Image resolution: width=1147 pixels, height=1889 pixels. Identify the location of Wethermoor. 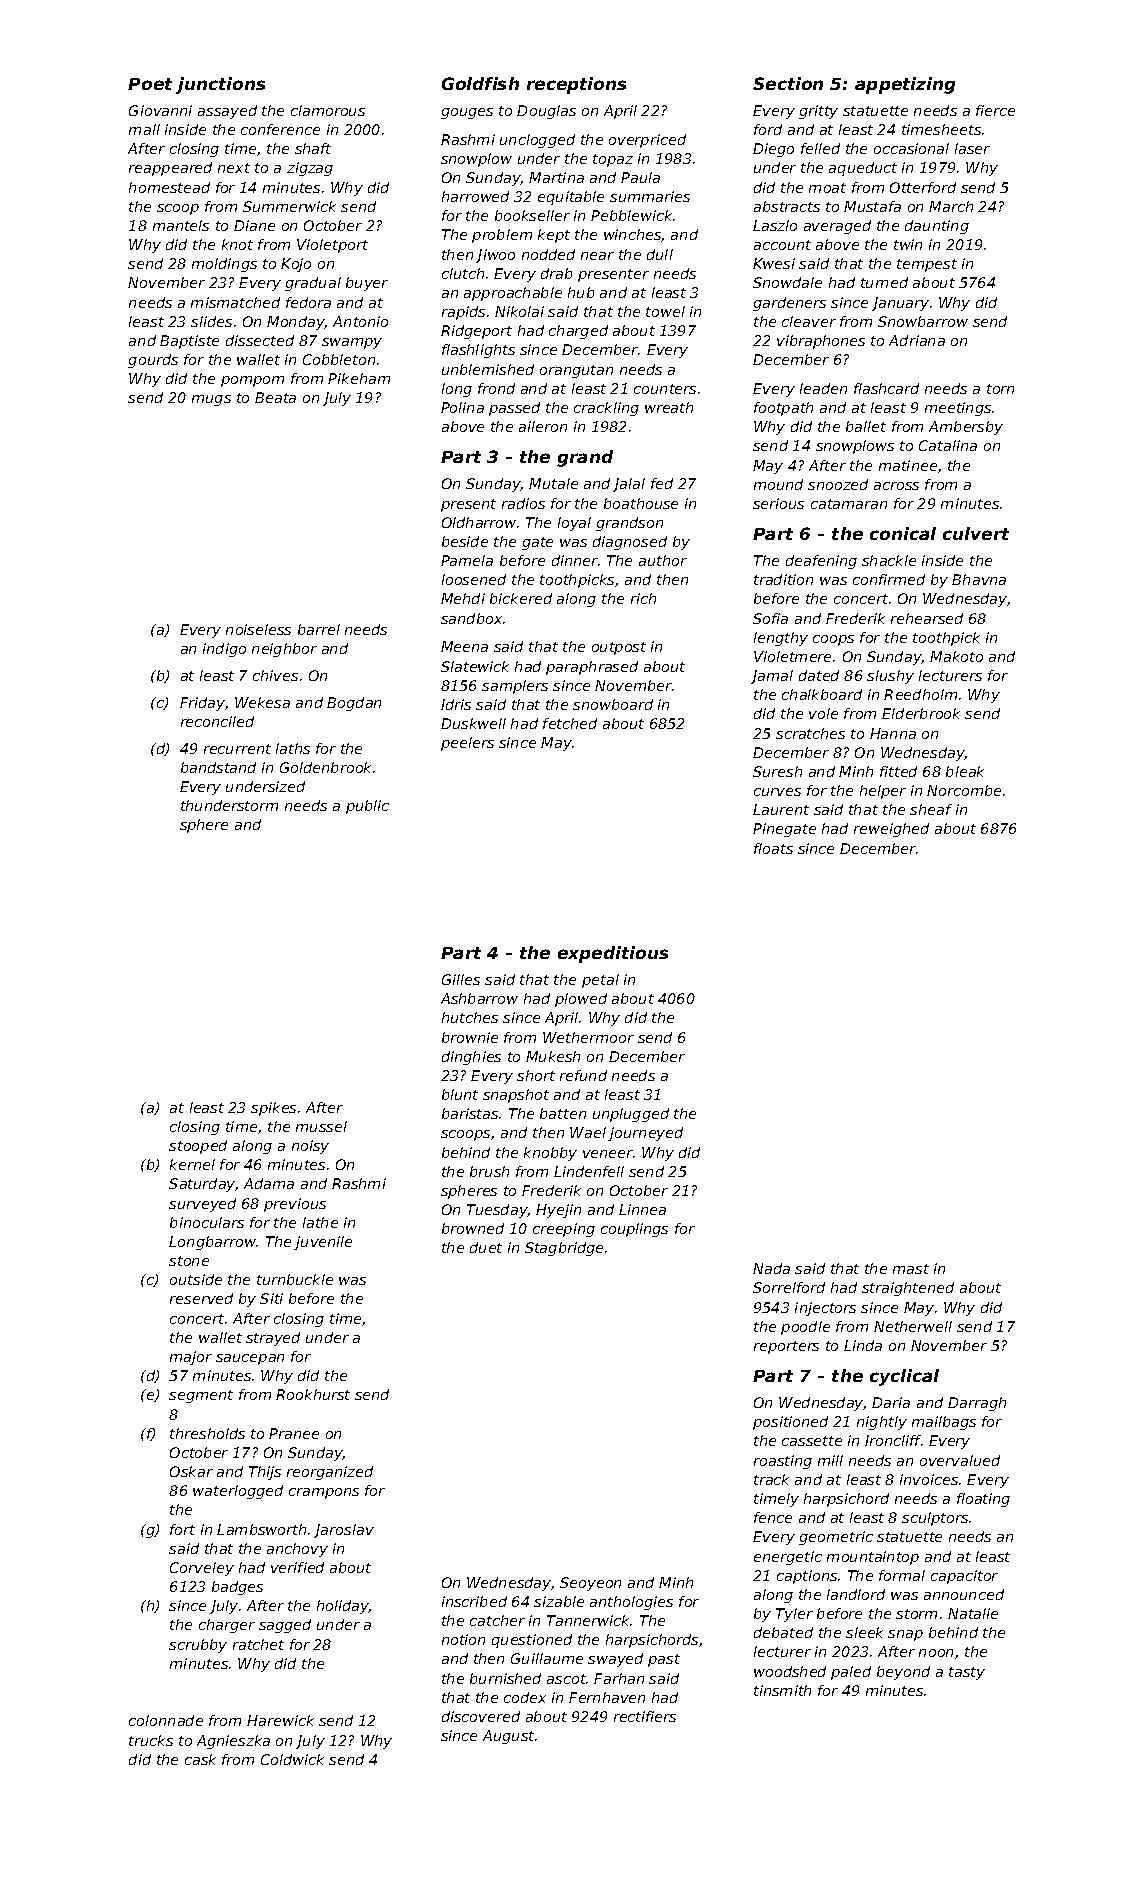
(588, 1037).
